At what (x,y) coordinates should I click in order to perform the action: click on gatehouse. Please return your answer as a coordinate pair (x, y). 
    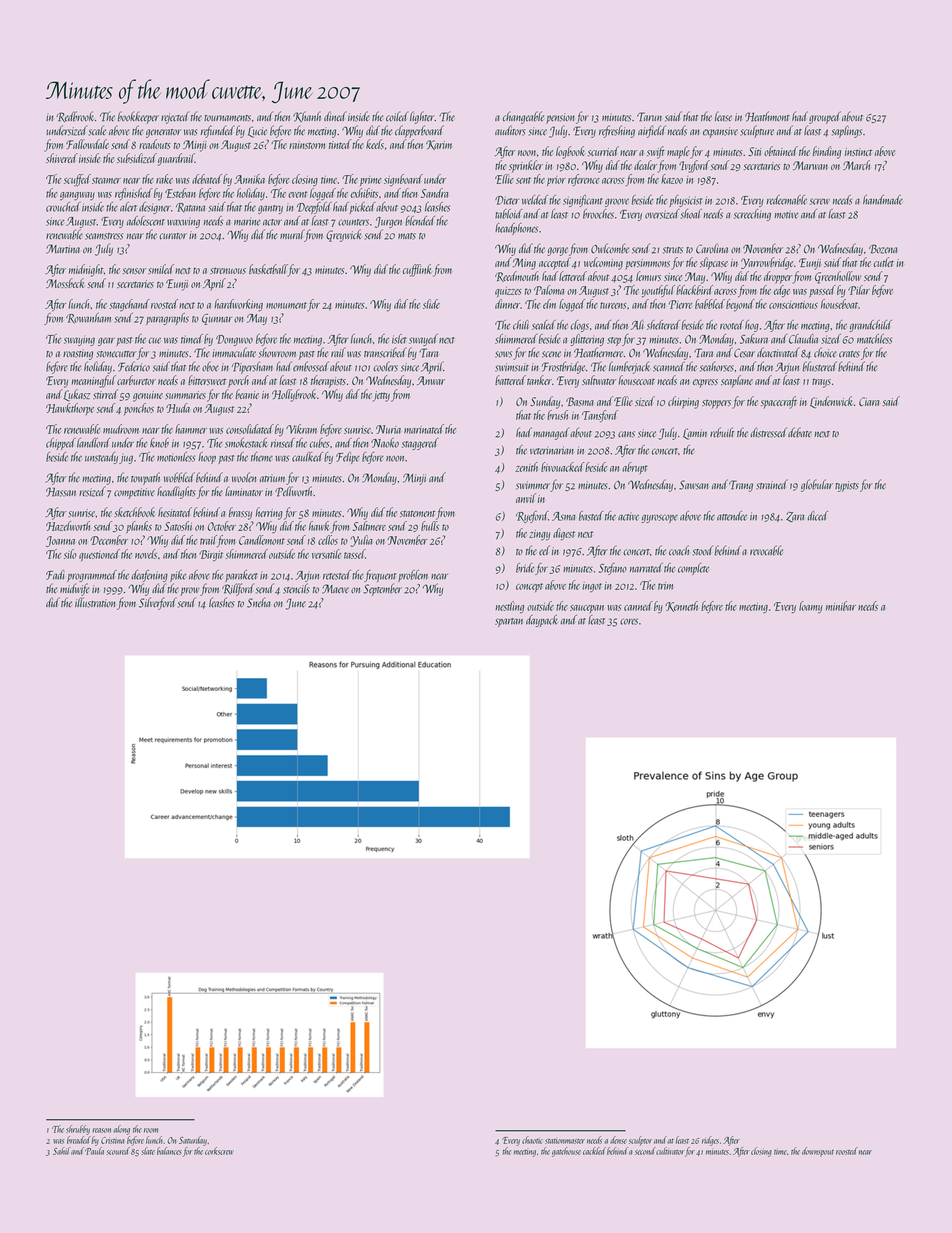
    Looking at the image, I should click on (566, 1152).
